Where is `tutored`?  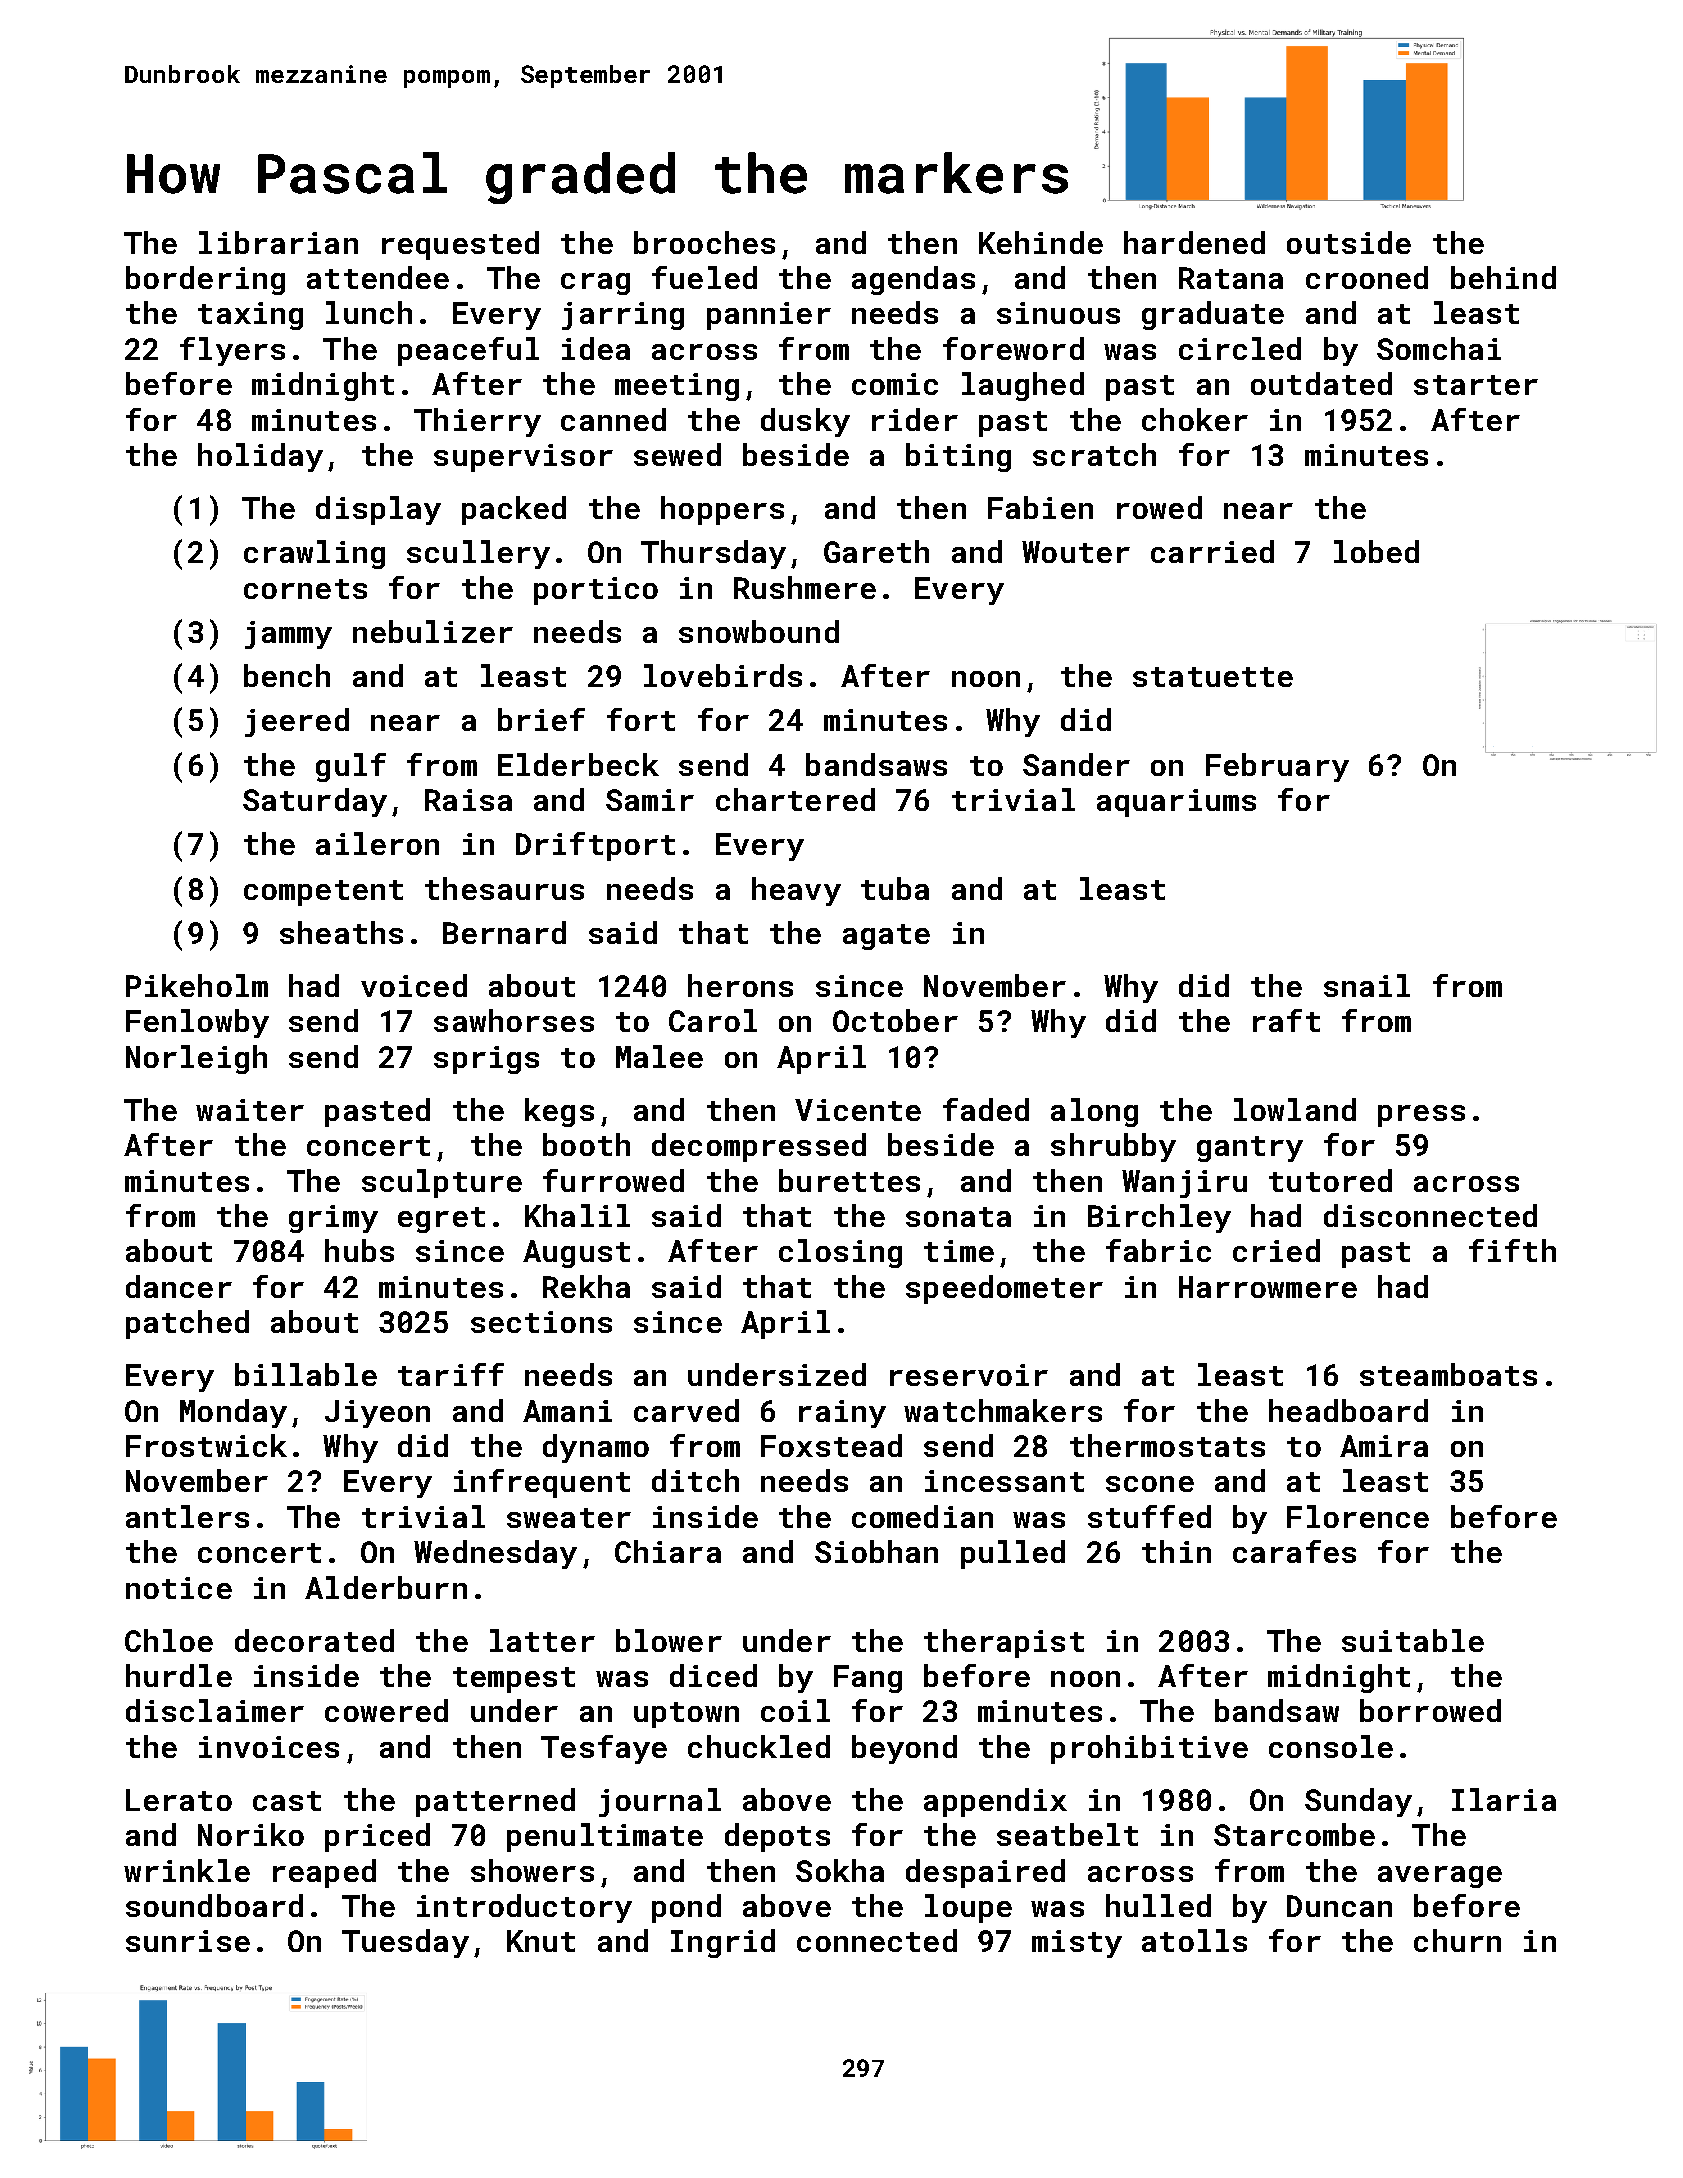
tutored is located at coordinates (1330, 1180).
